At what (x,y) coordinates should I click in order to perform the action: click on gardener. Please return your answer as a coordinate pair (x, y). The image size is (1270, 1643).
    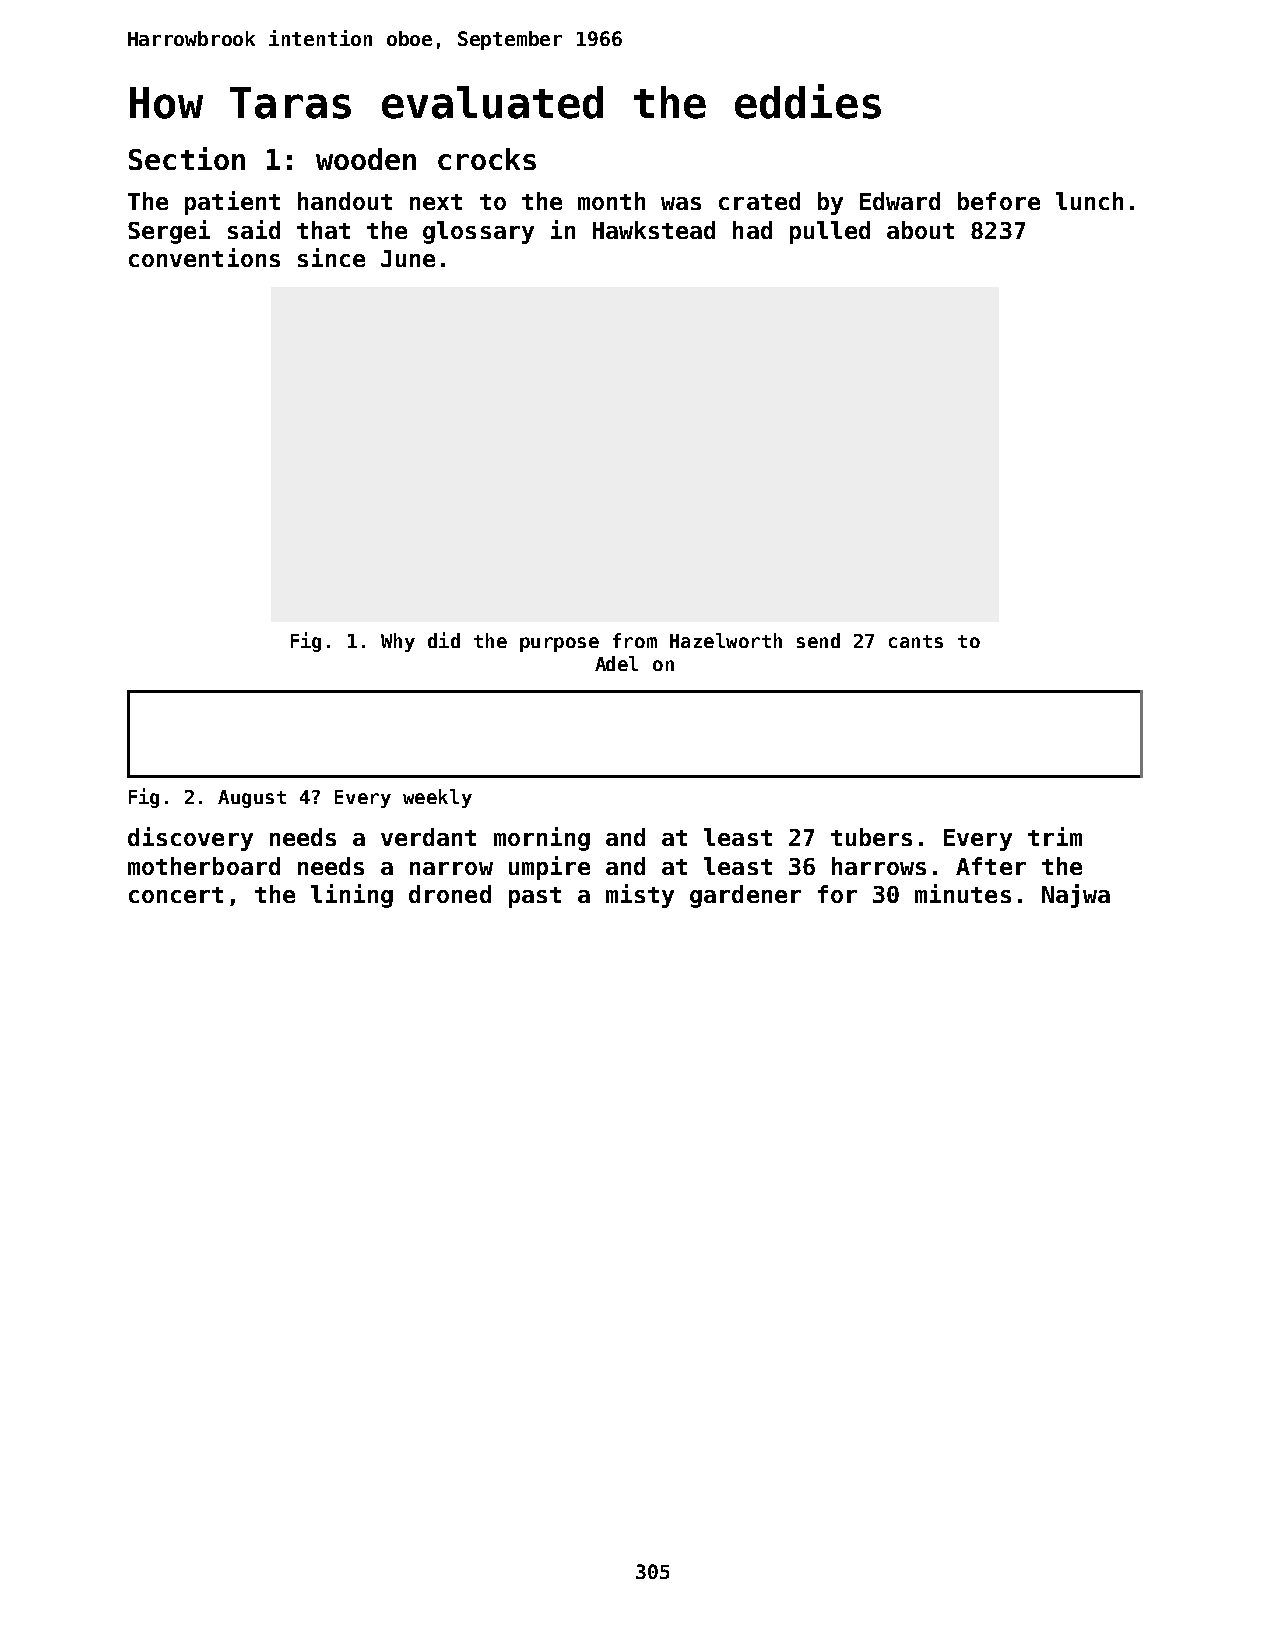
    Looking at the image, I should click on (745, 896).
